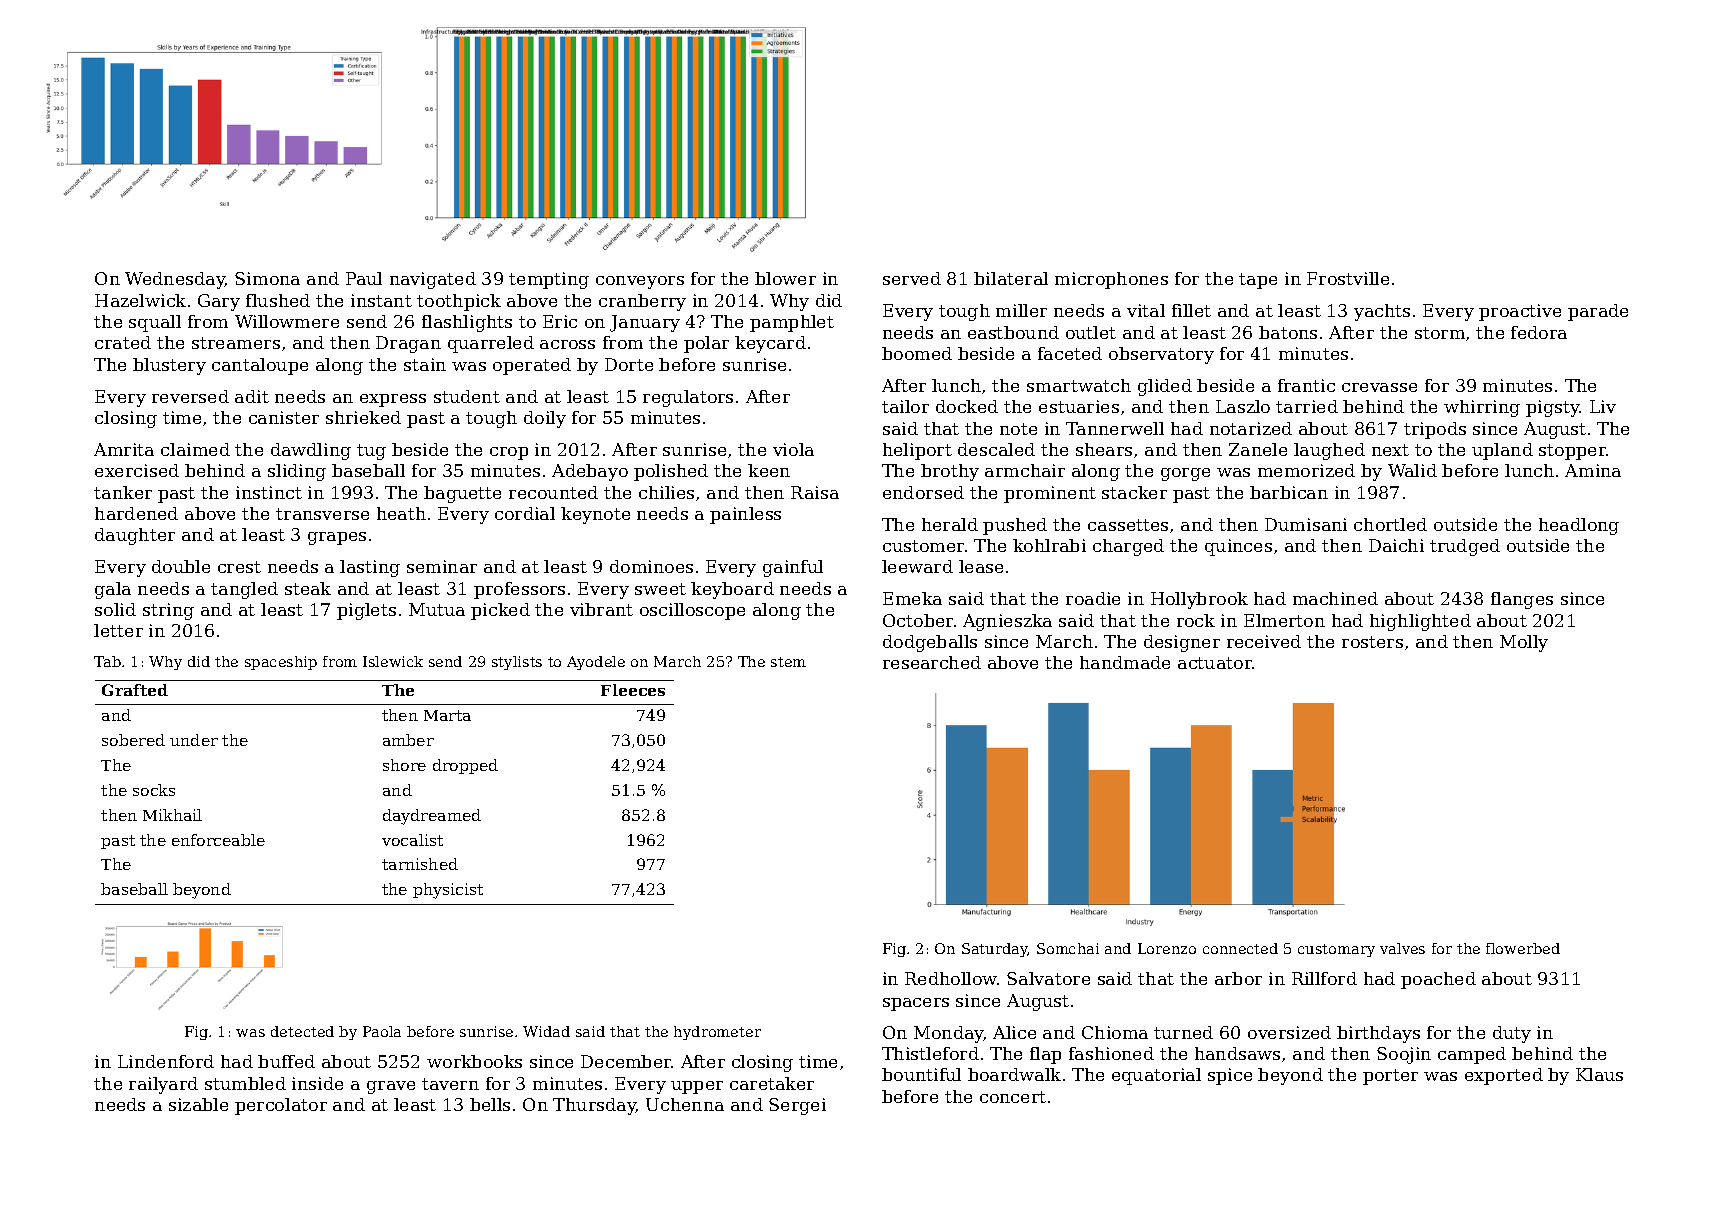 This page has width=1733, height=1225. What do you see at coordinates (517, 663) in the page?
I see `stylists` at bounding box center [517, 663].
